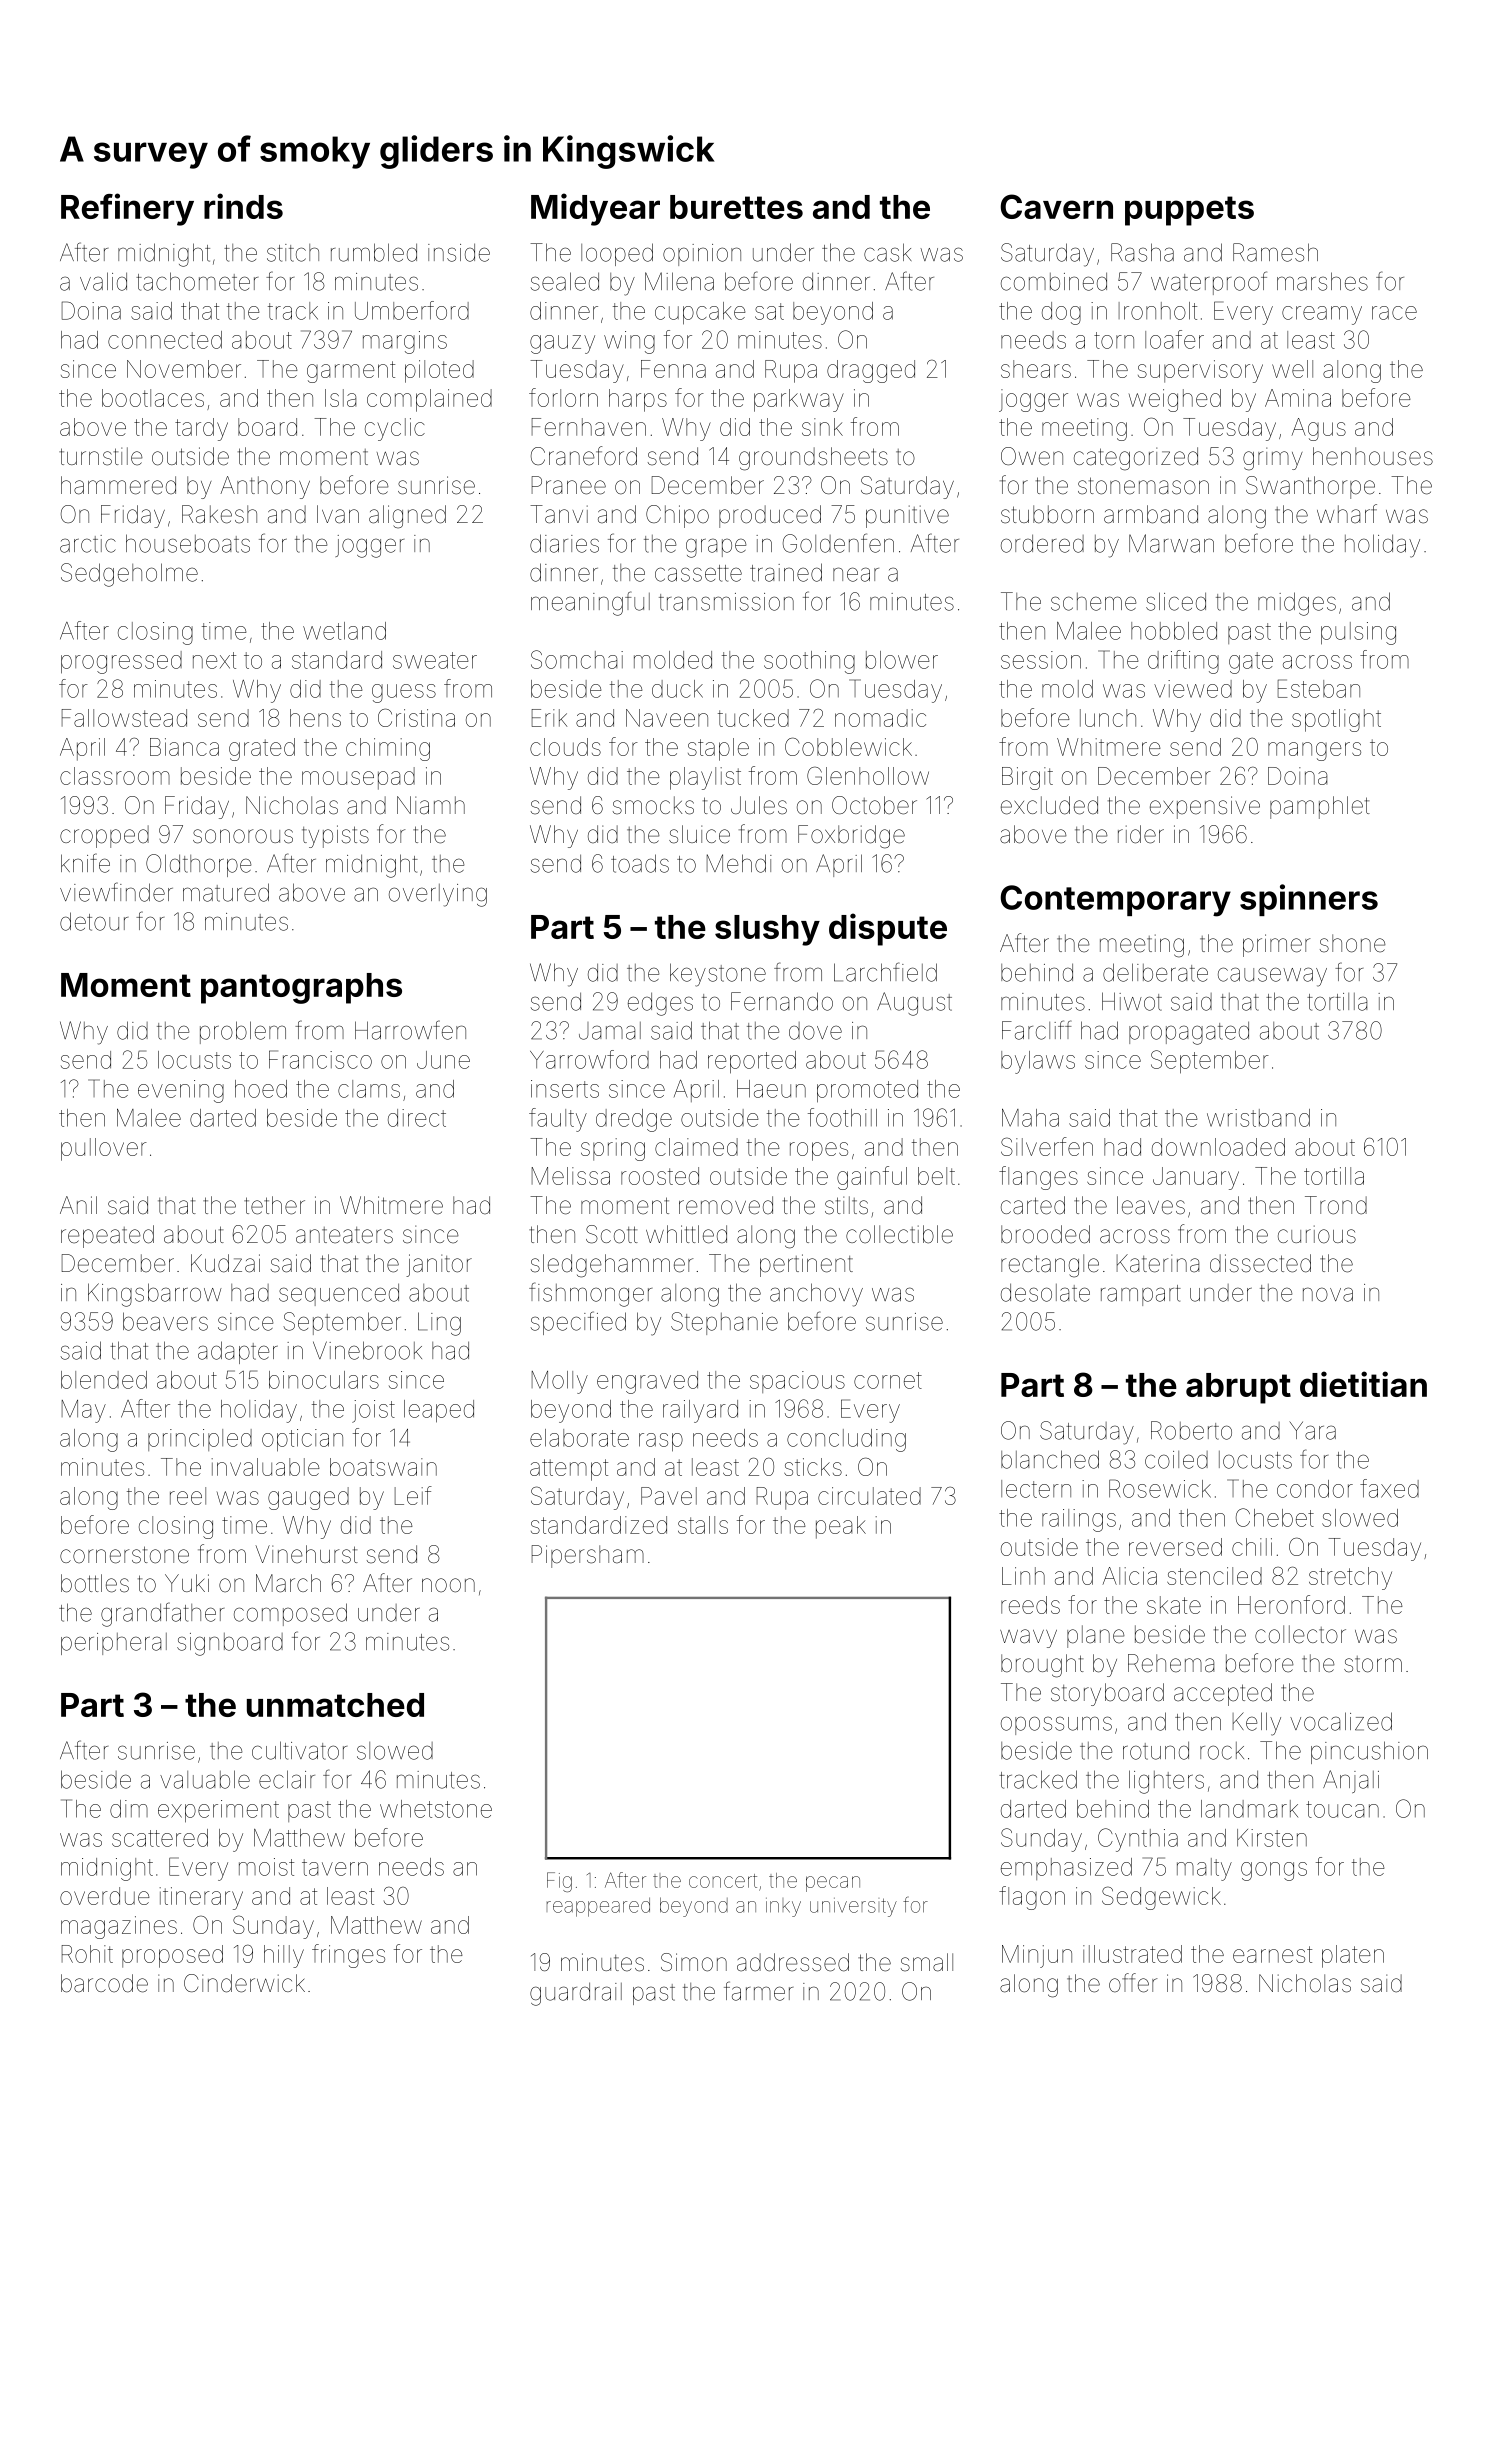 The width and height of the screenshot is (1496, 2464). Describe the element at coordinates (846, 1205) in the screenshot. I see `stilts` at that location.
